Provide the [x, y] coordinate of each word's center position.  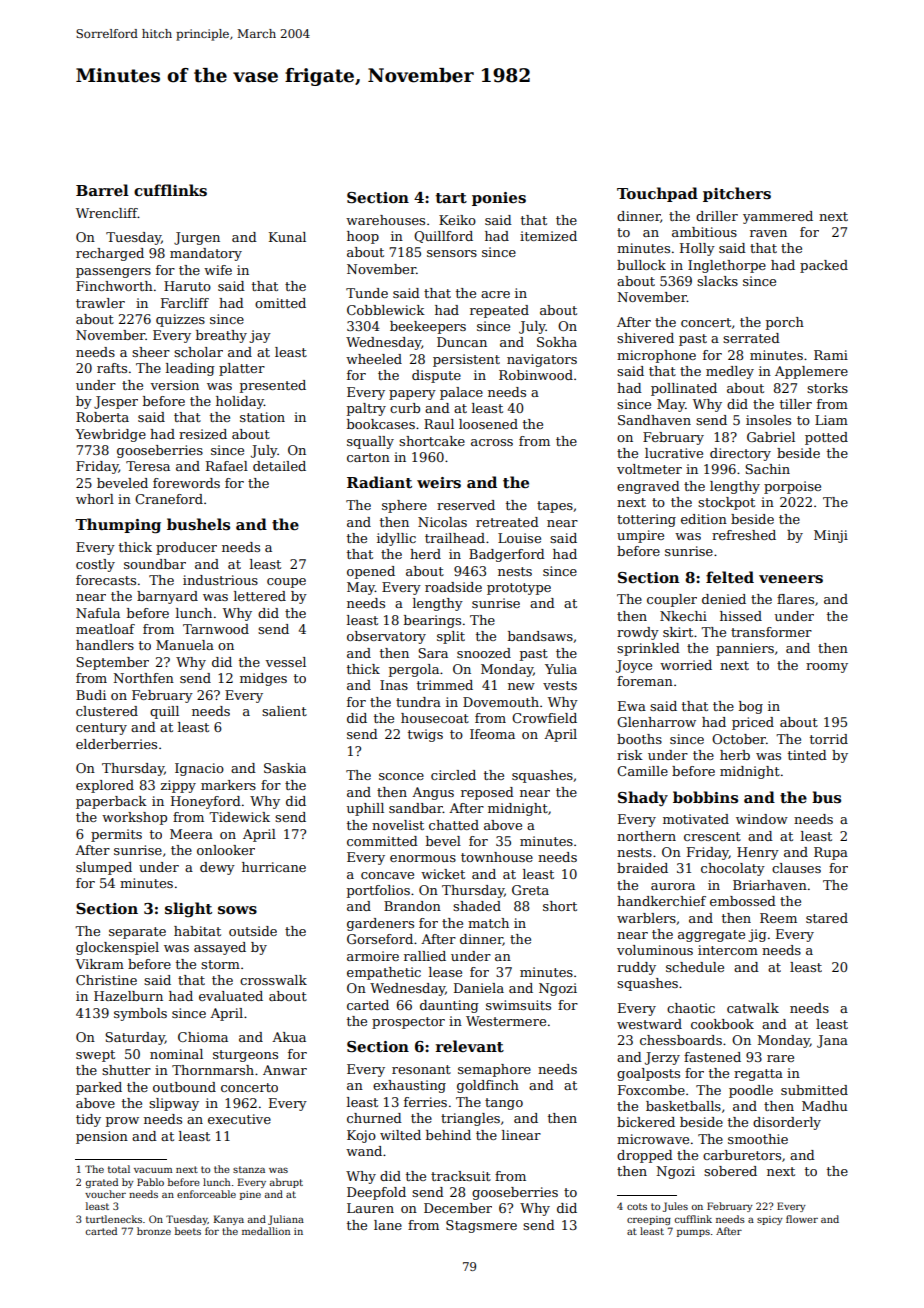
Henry [758, 853]
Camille [642, 771]
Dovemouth [501, 702]
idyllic [396, 539]
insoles [768, 420]
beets [188, 1231]
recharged [110, 254]
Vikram [99, 964]
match [488, 923]
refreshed [744, 535]
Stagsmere [481, 1226]
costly [95, 565]
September [112, 663]
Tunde [367, 293]
